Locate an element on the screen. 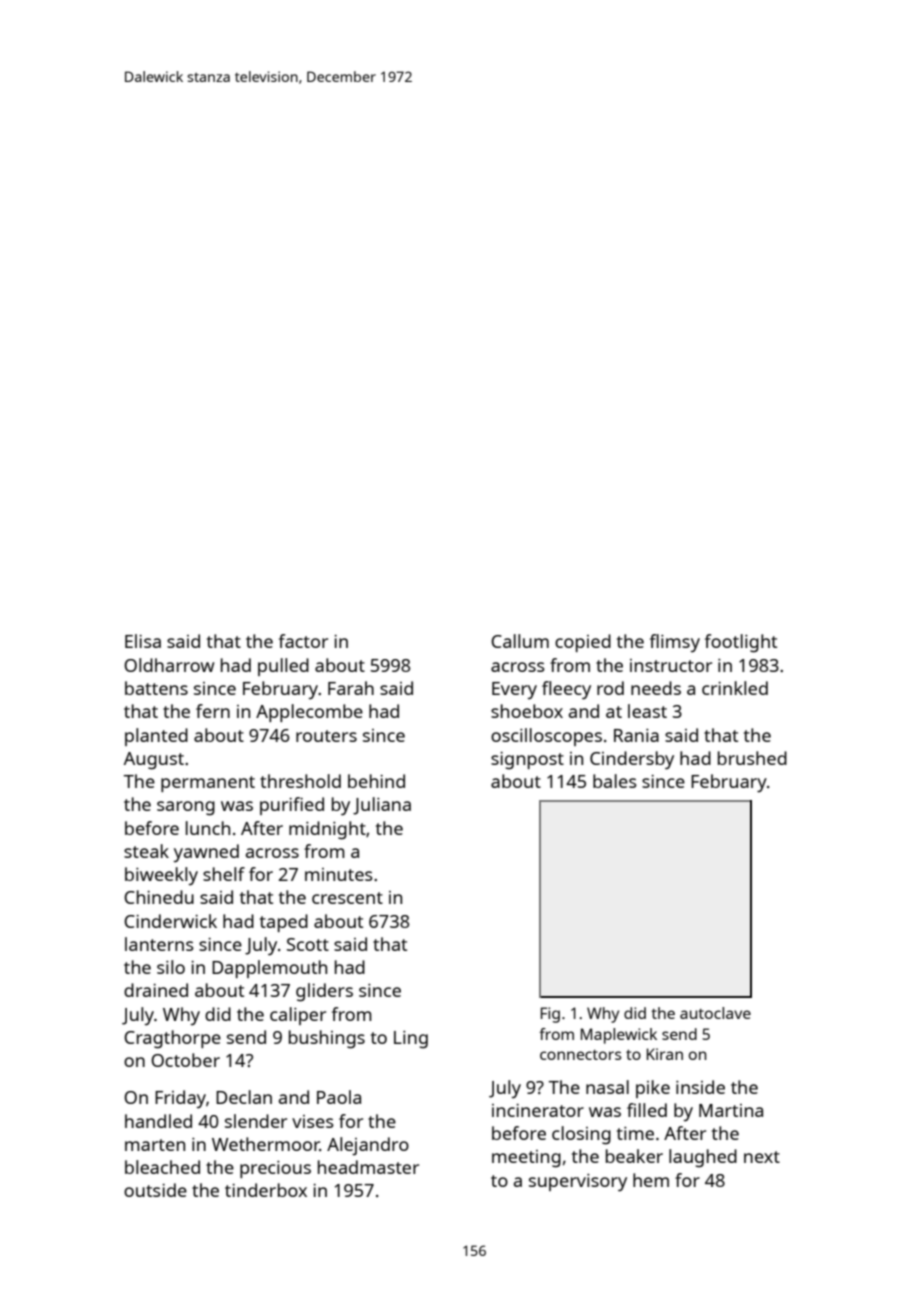  Dapplemouth is located at coordinates (269, 969).
